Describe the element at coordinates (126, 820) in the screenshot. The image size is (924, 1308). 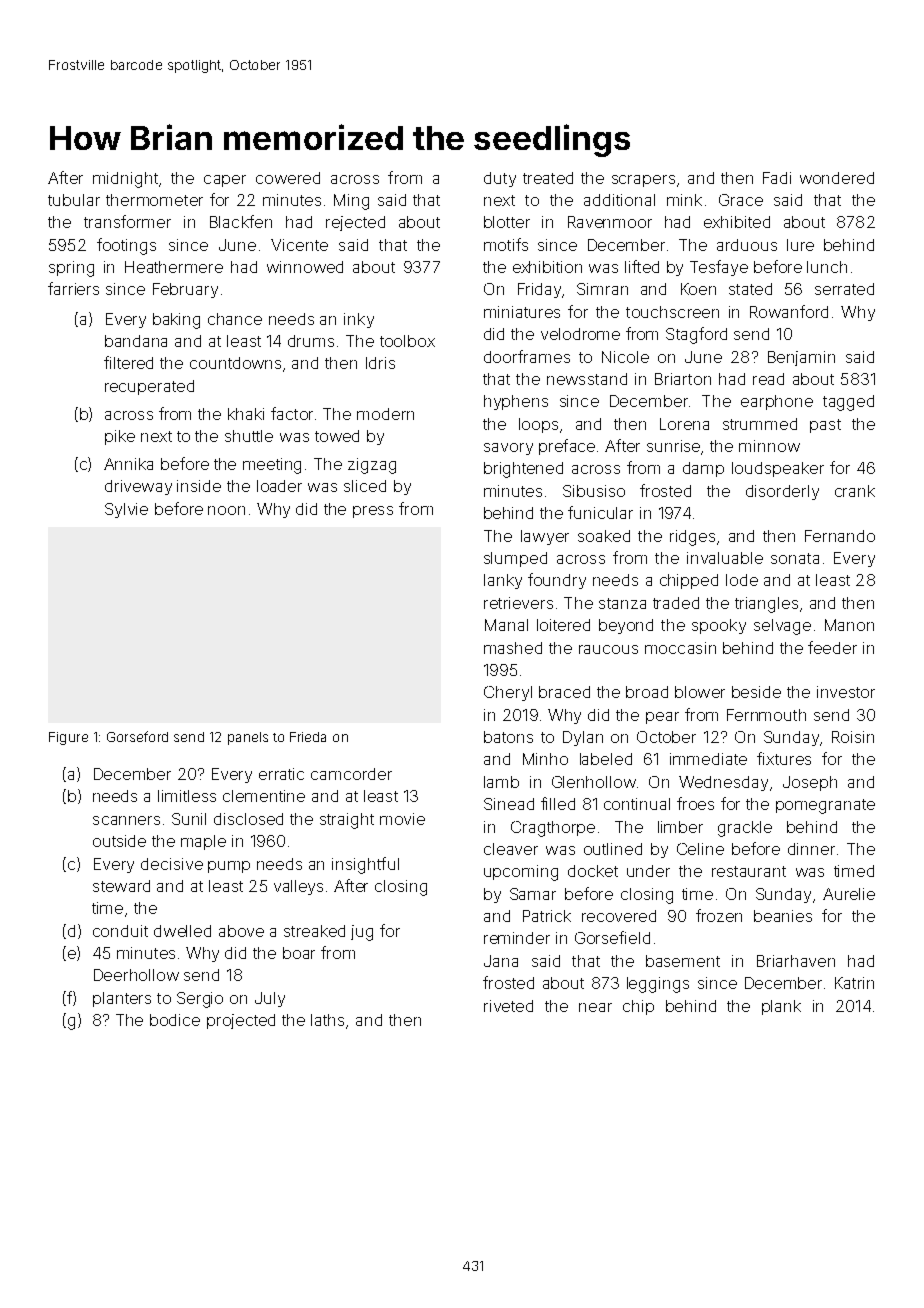
I see `scanners` at that location.
